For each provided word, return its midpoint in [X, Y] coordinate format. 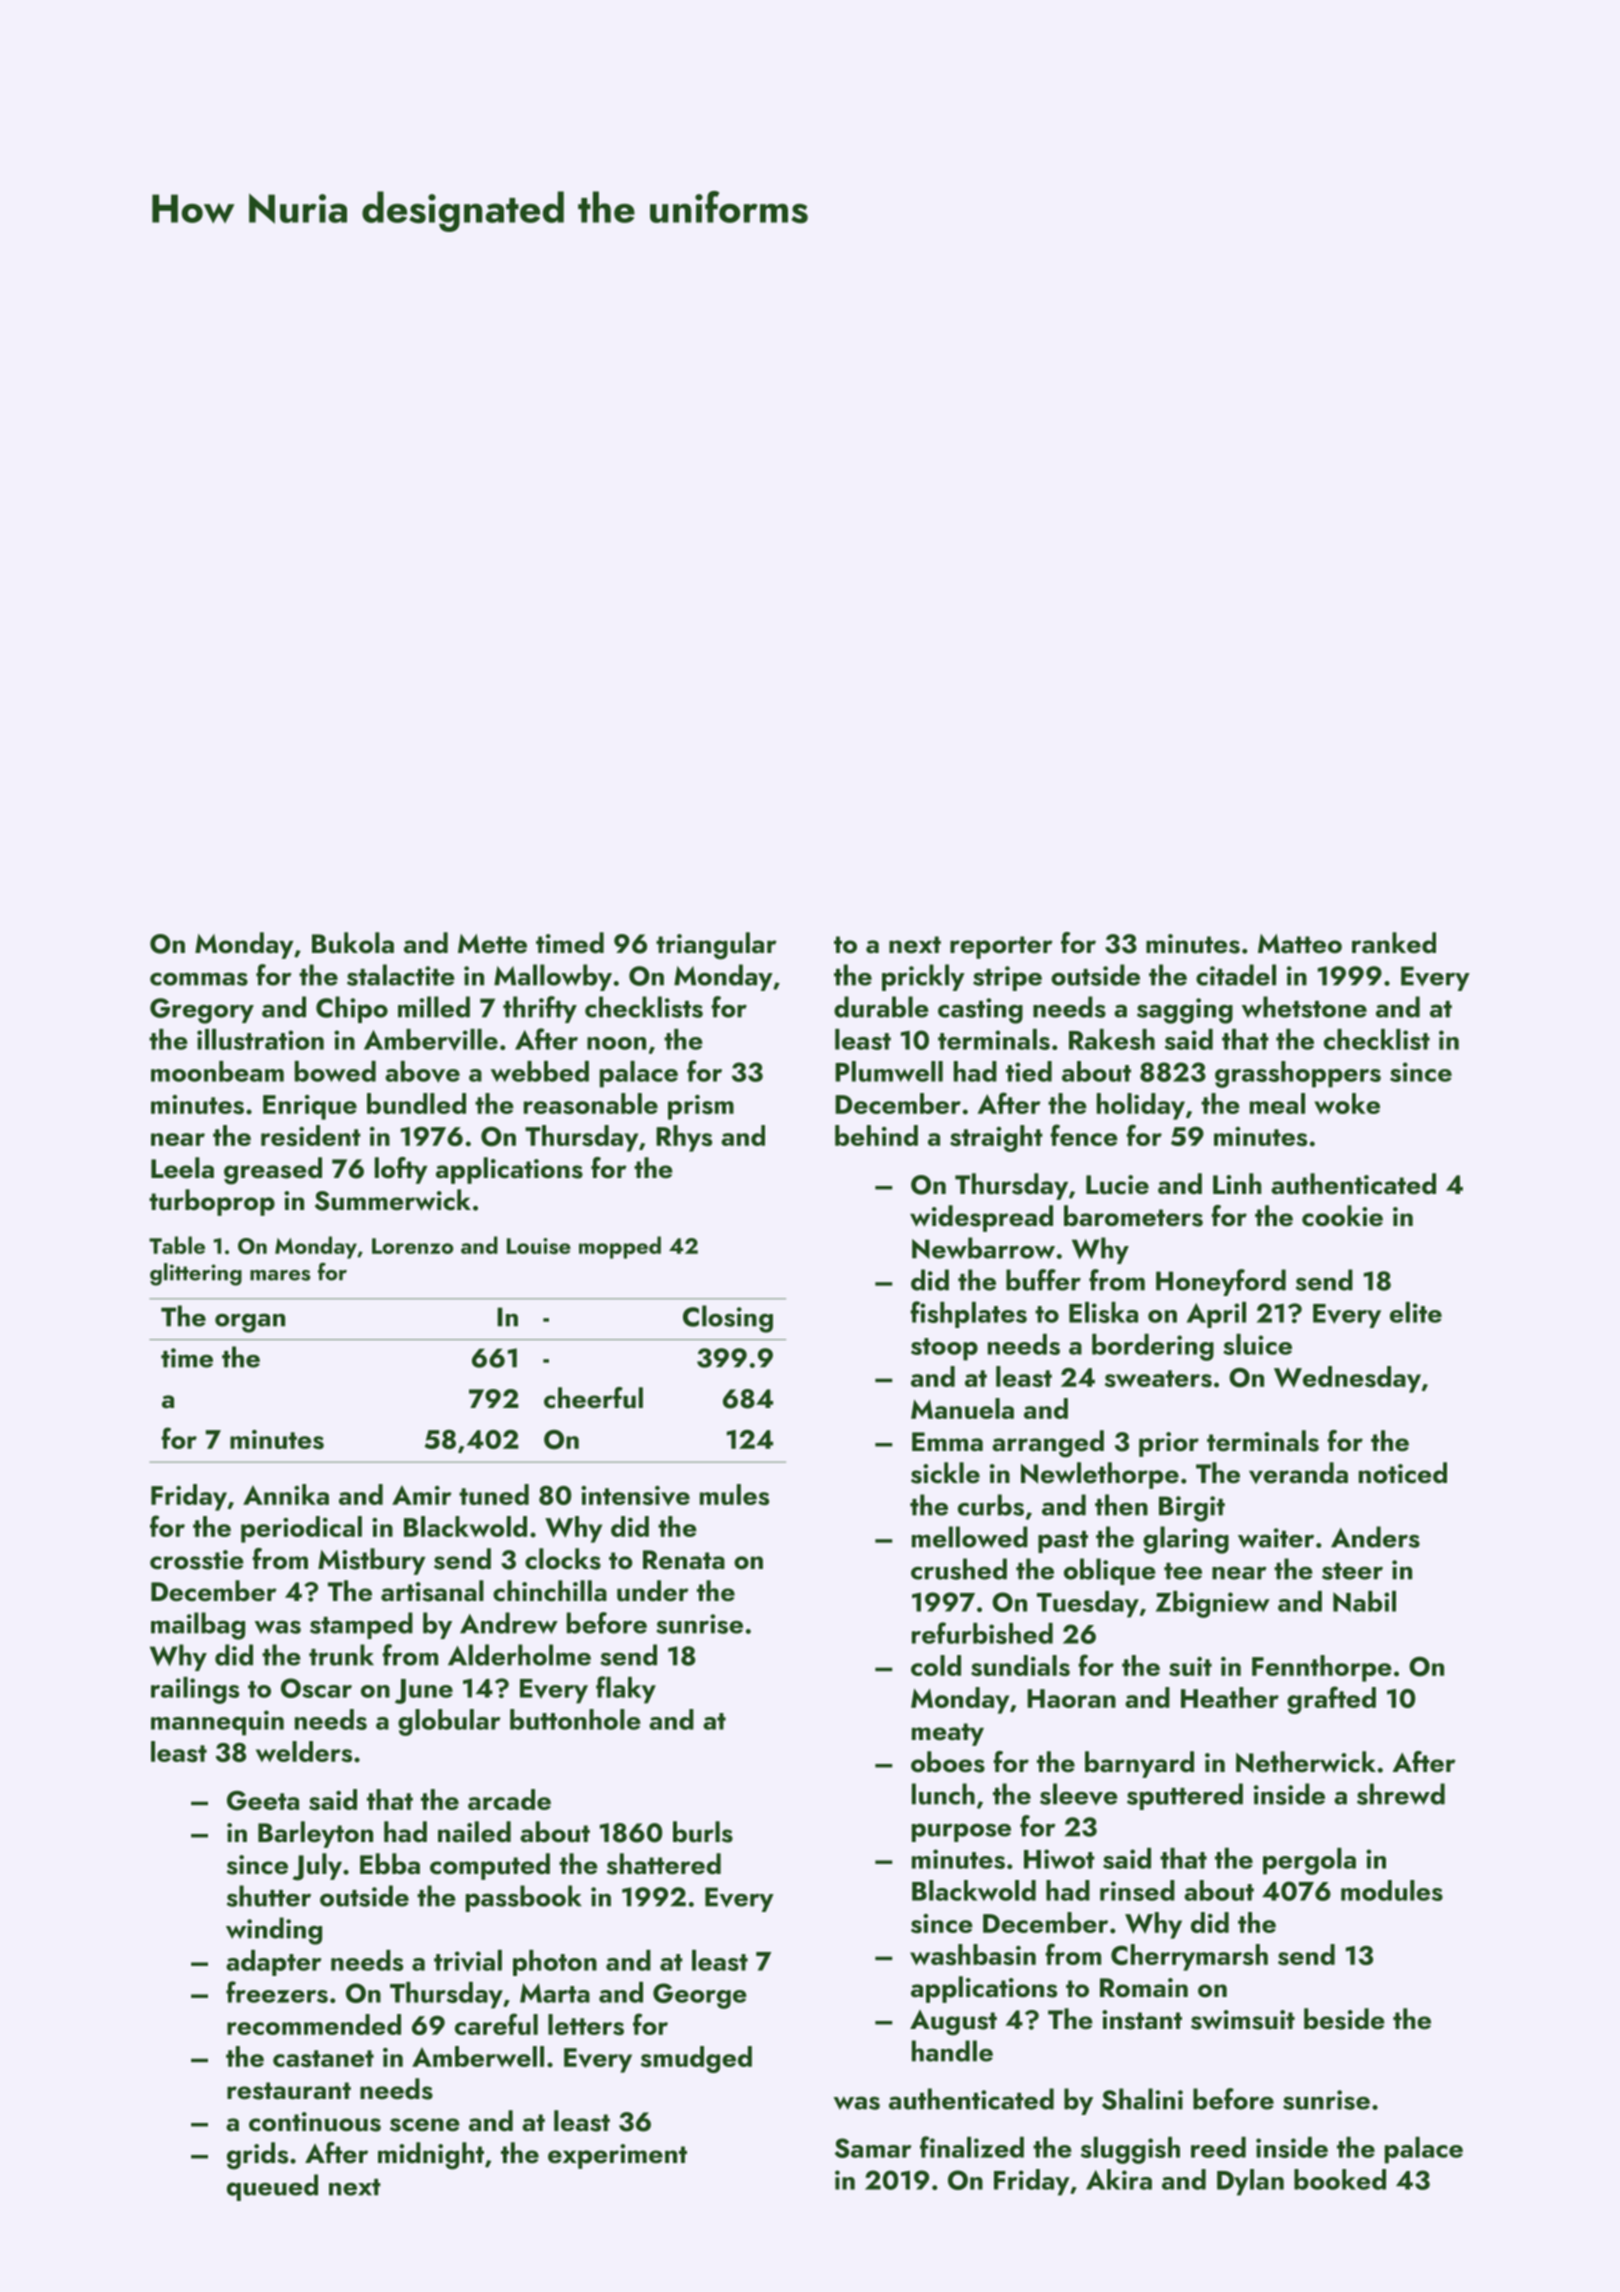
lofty [401, 1170]
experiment [617, 2156]
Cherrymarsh [1189, 1957]
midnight [431, 2156]
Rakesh [1112, 1039]
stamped [361, 1625]
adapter [274, 1963]
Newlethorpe [1100, 1475]
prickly [923, 977]
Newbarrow [983, 1248]
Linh [1237, 1183]
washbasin [973, 1954]
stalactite [401, 975]
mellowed [970, 1537]
